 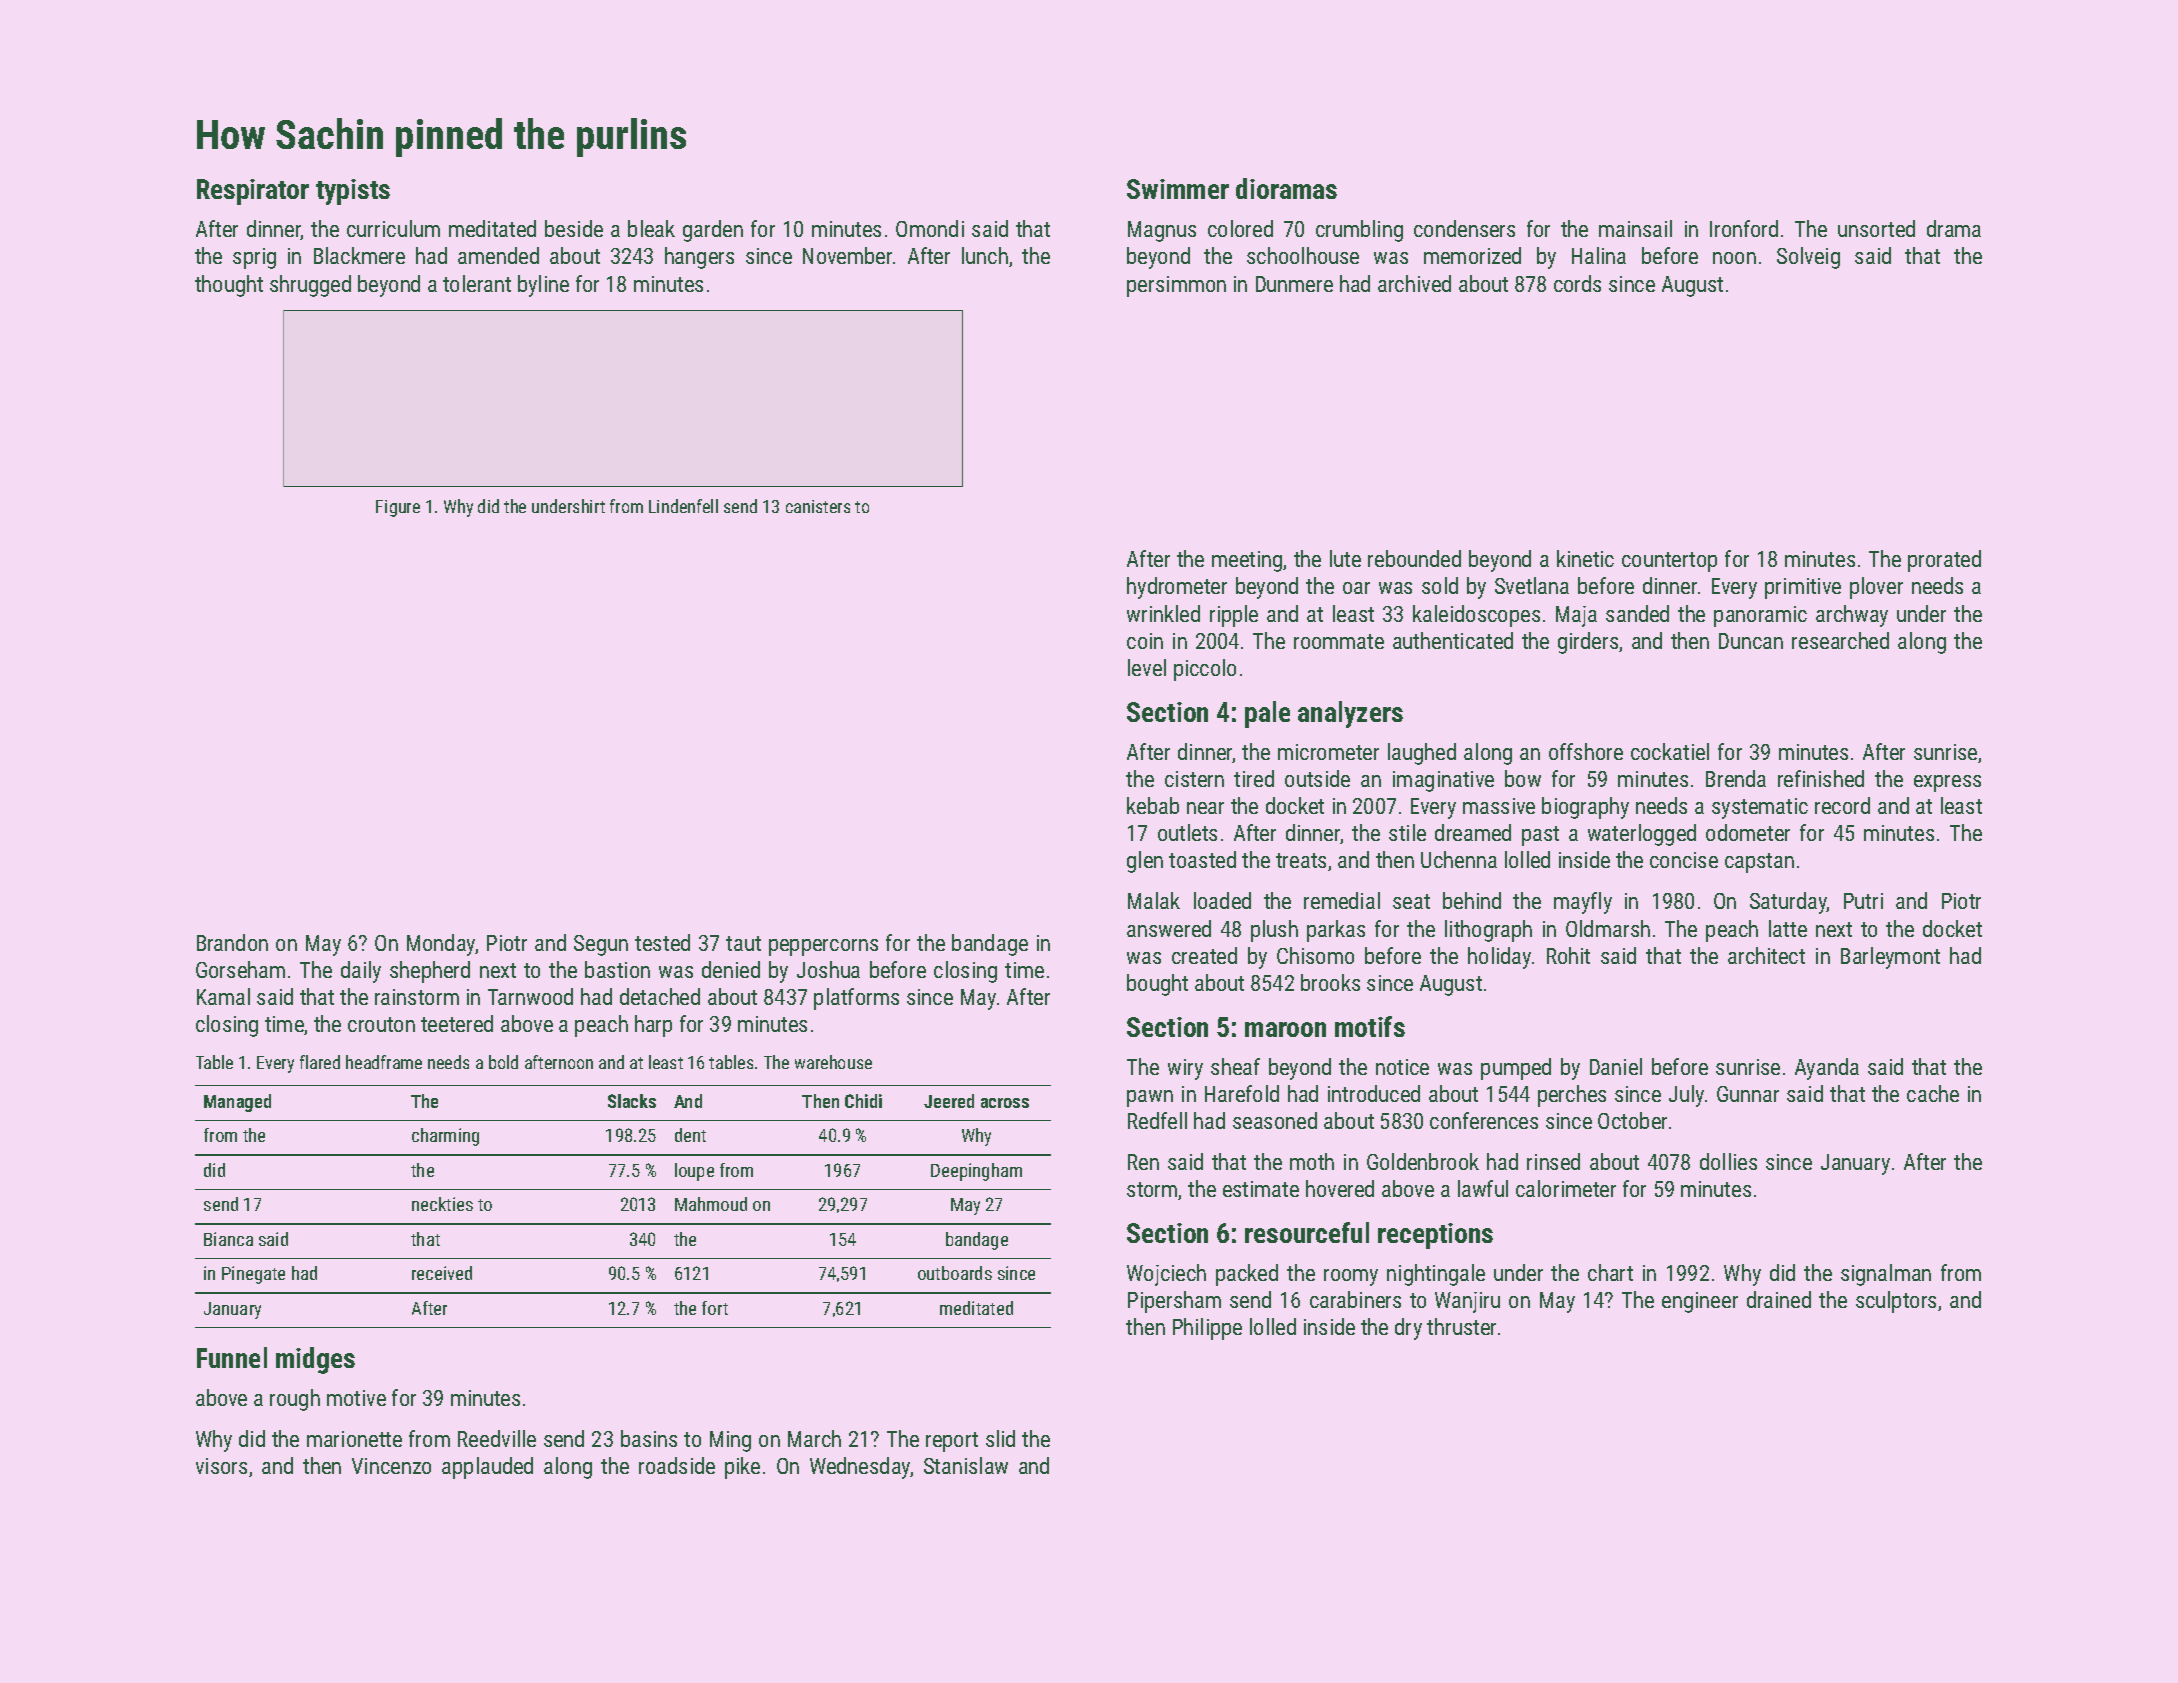 What do you see at coordinates (1286, 188) in the screenshot?
I see `dioramas` at bounding box center [1286, 188].
